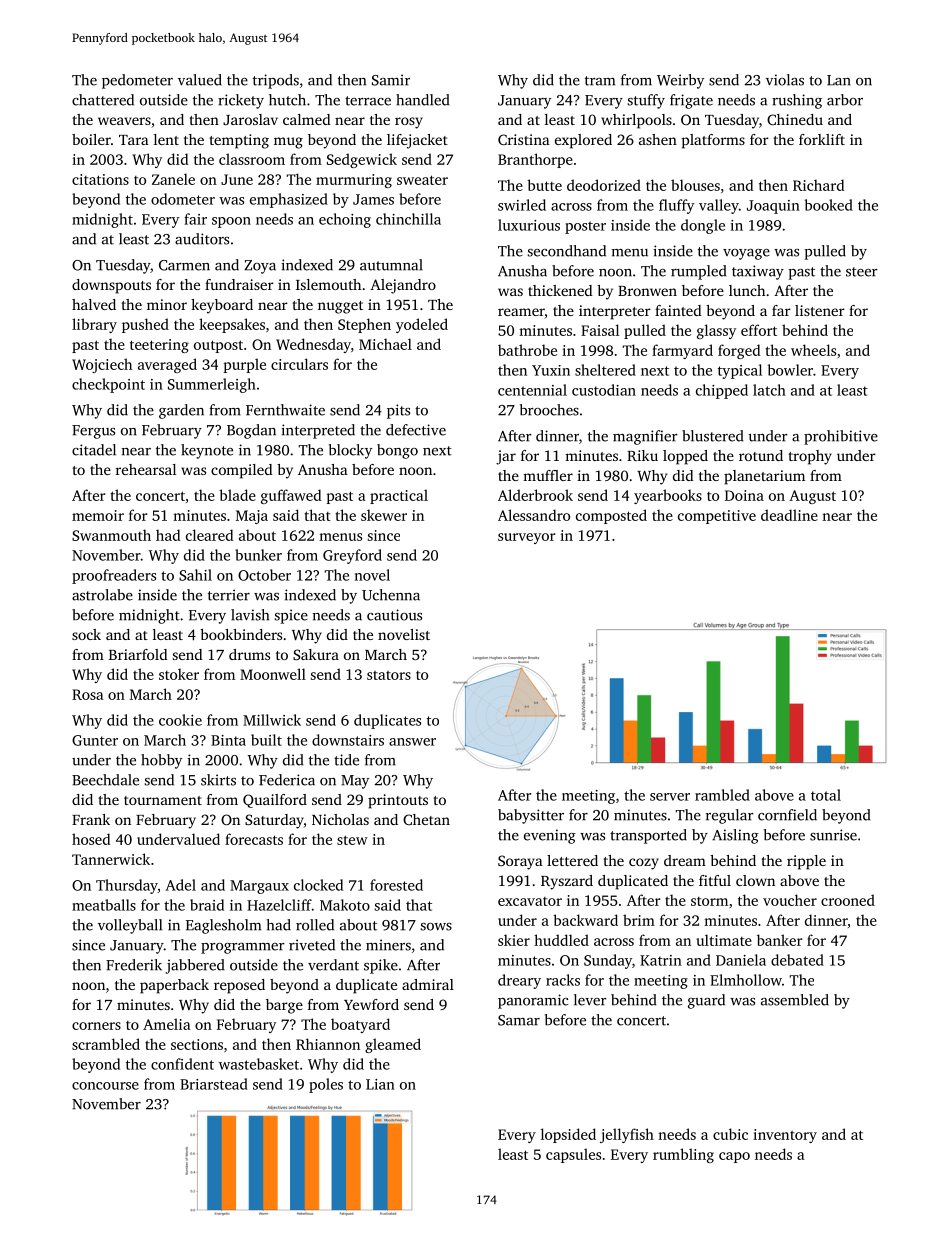 Image resolution: width=952 pixels, height=1233 pixels. Describe the element at coordinates (391, 80) in the screenshot. I see `Samir` at that location.
